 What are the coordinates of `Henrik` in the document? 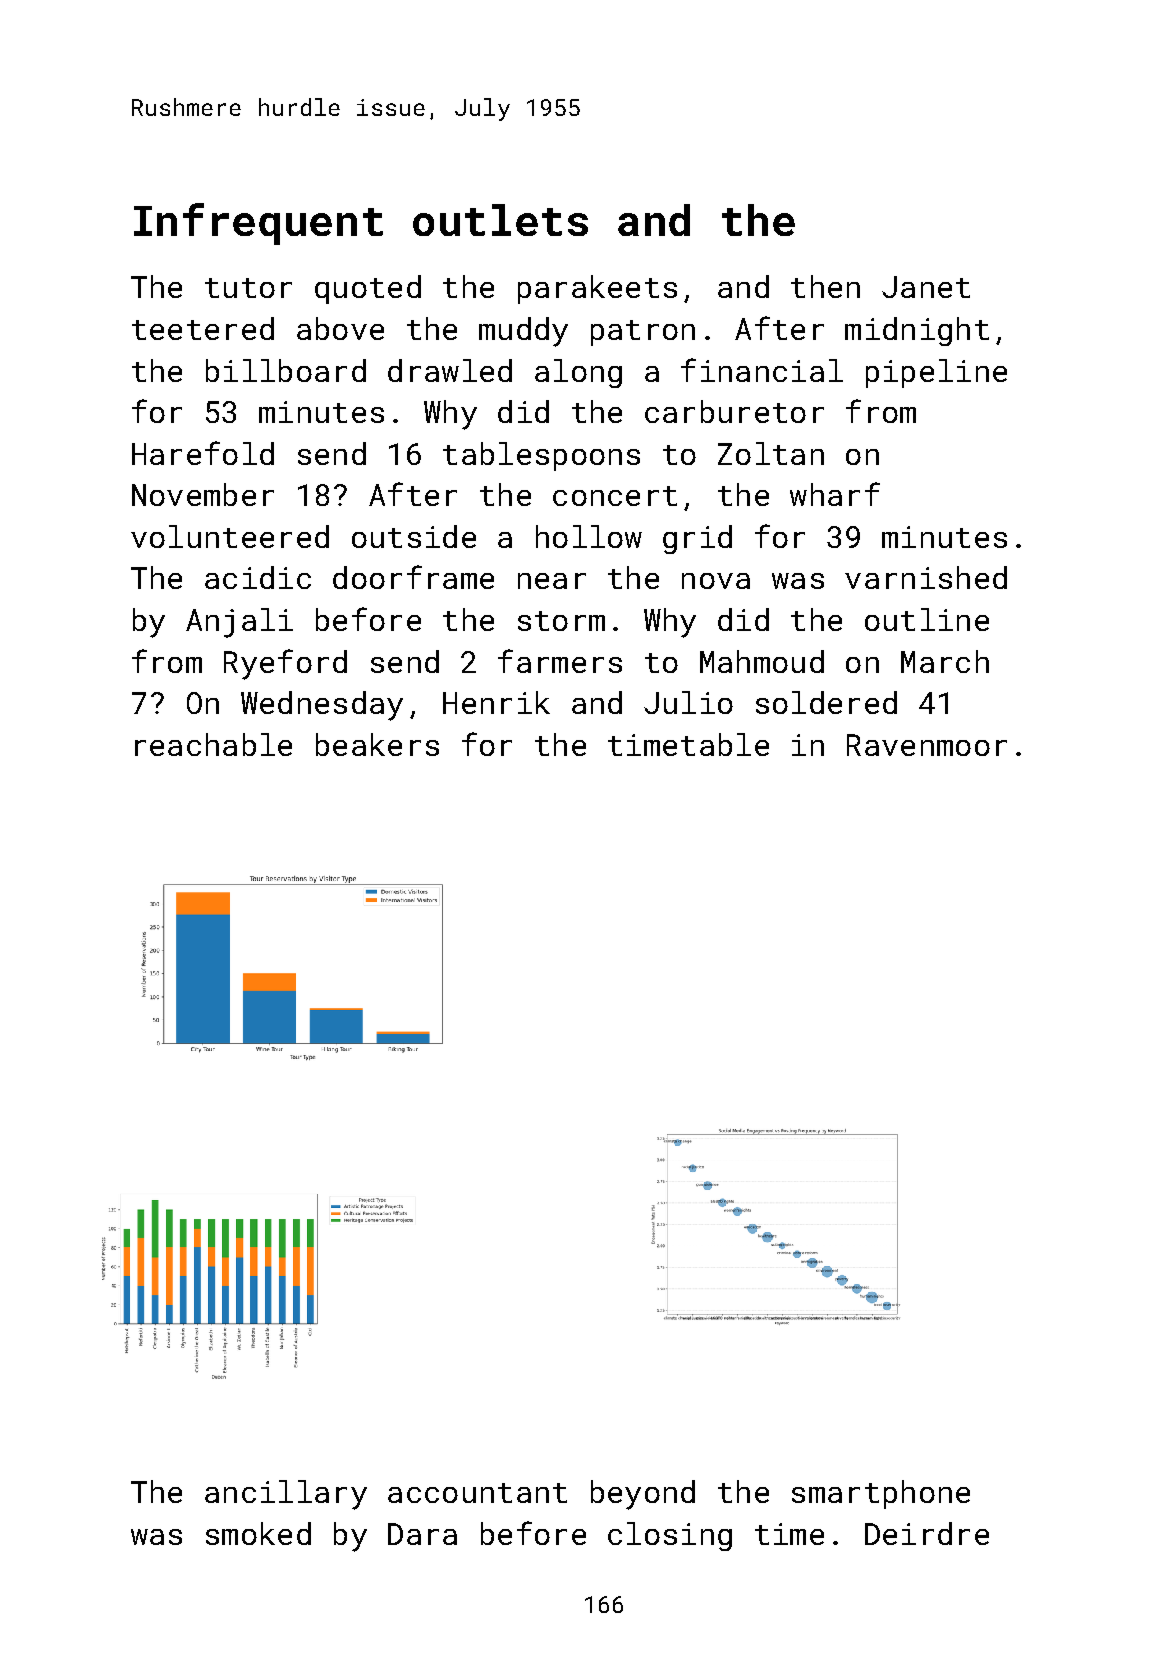 It's located at (496, 702).
